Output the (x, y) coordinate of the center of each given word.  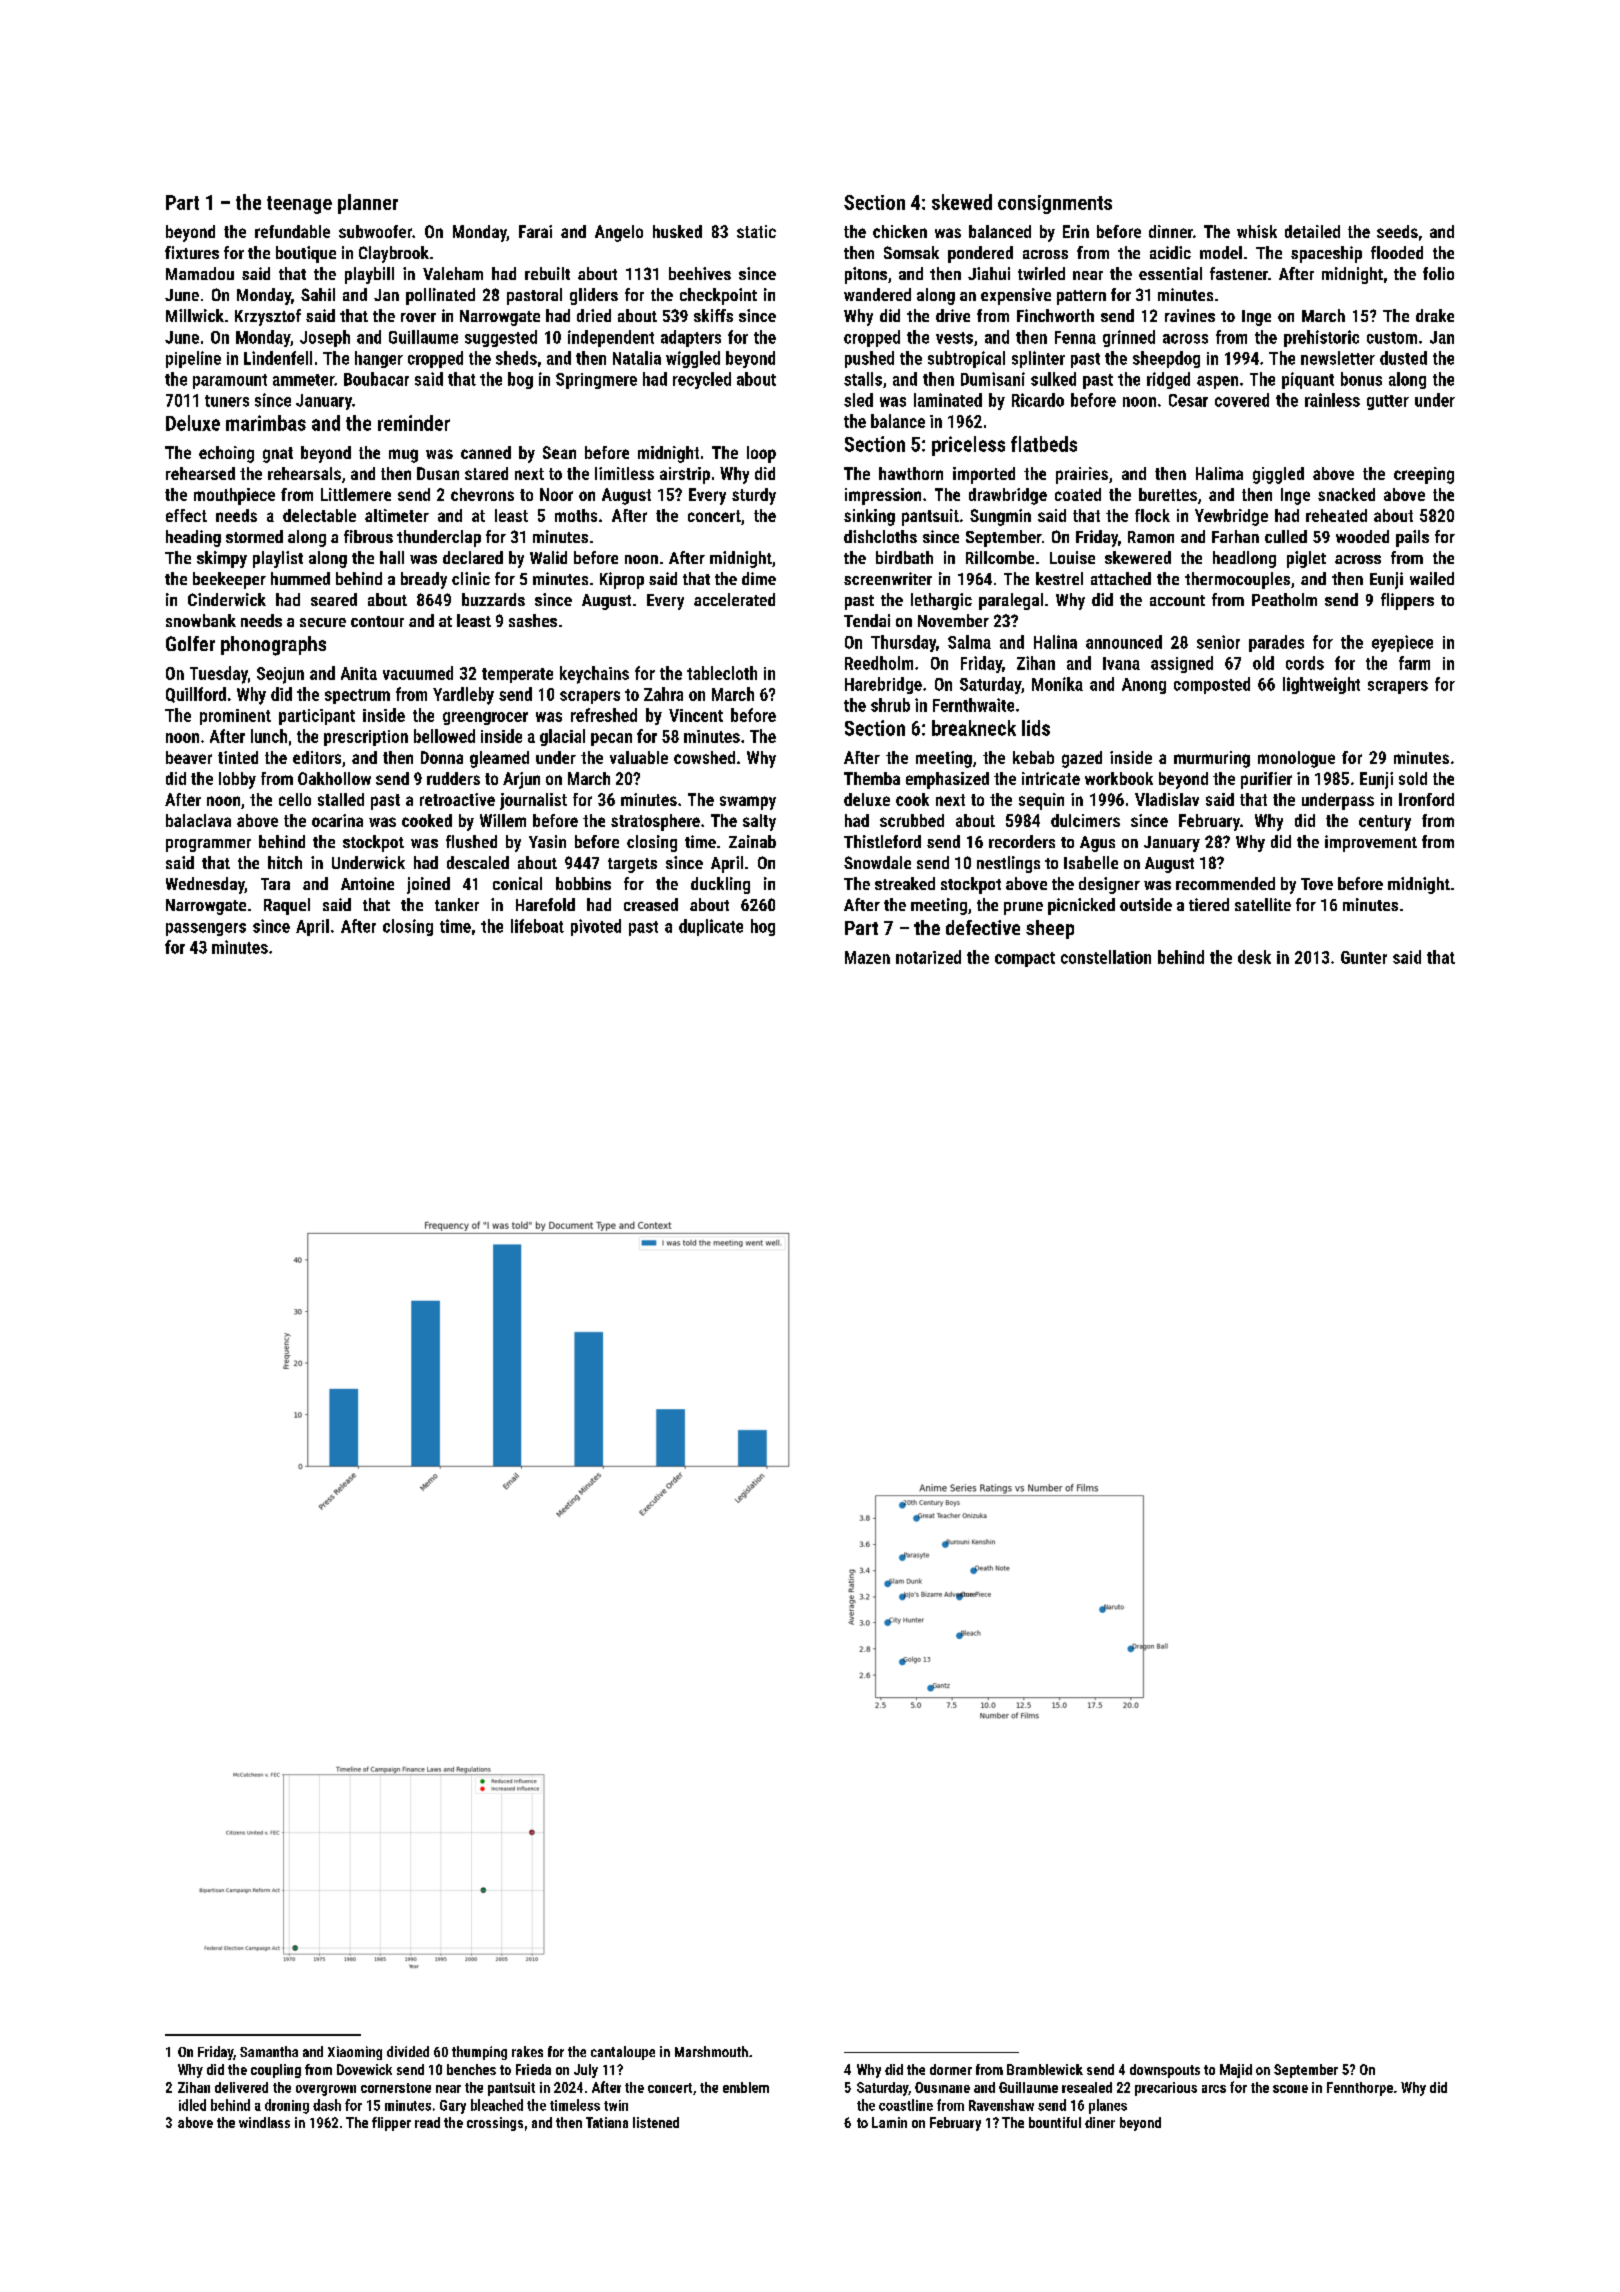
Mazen (867, 957)
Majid (1236, 2071)
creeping (1424, 475)
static (756, 231)
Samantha (269, 2051)
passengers (206, 929)
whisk (1257, 231)
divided (408, 2051)
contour (377, 621)
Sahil (318, 294)
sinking (869, 517)
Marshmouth (711, 2051)
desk (1254, 957)
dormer (951, 2069)
